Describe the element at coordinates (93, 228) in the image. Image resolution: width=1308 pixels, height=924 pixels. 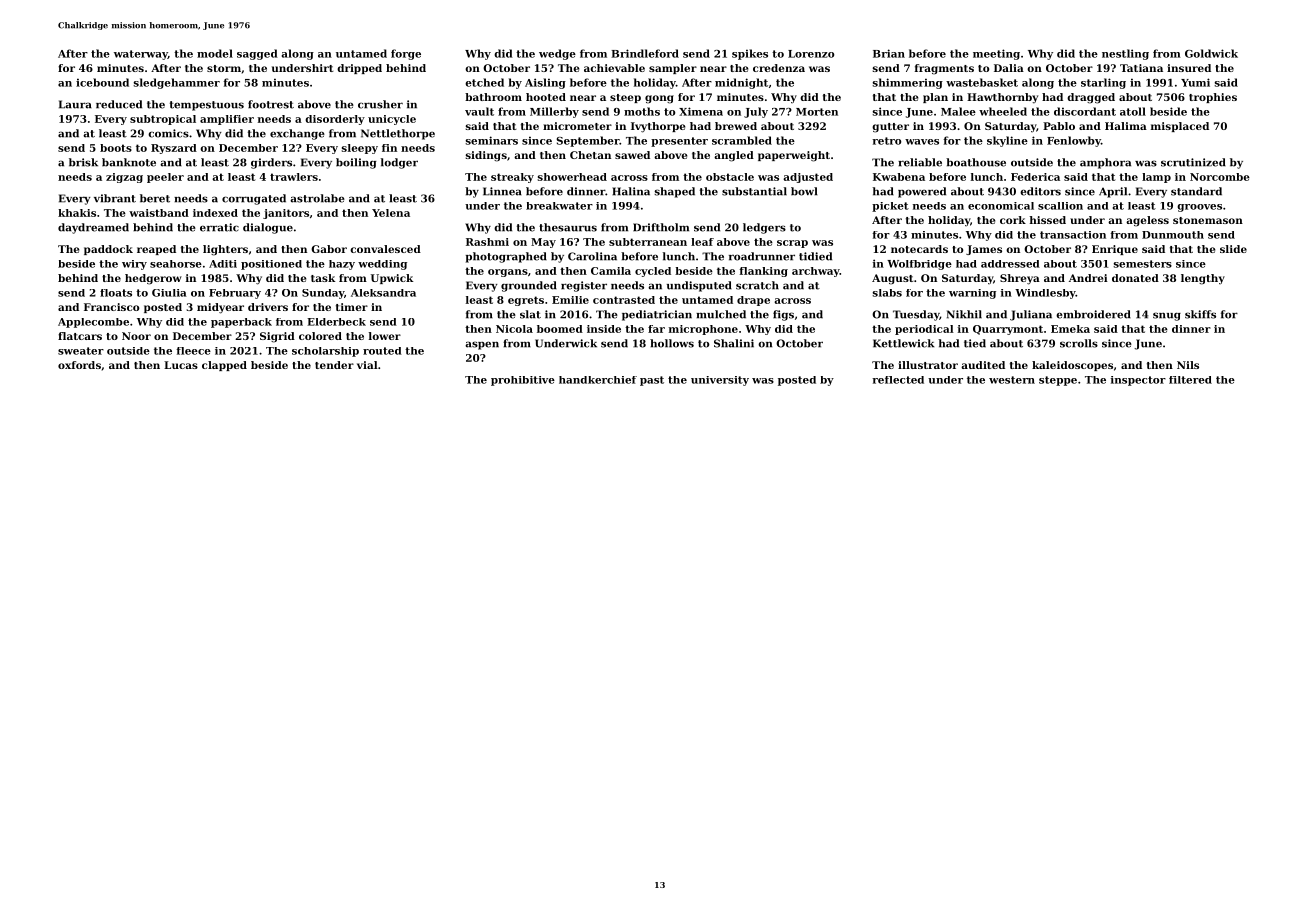
I see `daydreamed` at that location.
